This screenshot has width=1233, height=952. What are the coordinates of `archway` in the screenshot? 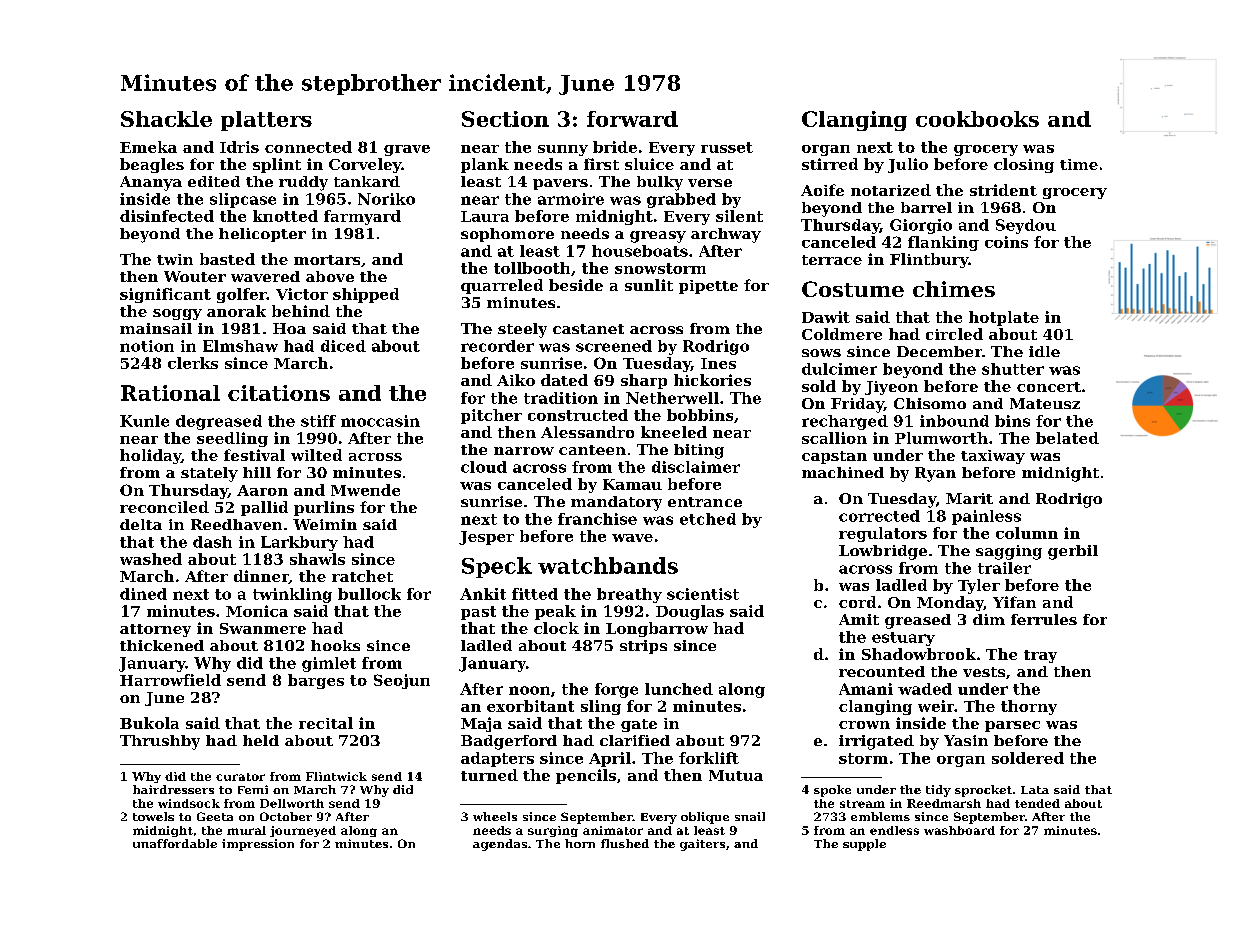 It's located at (726, 235).
